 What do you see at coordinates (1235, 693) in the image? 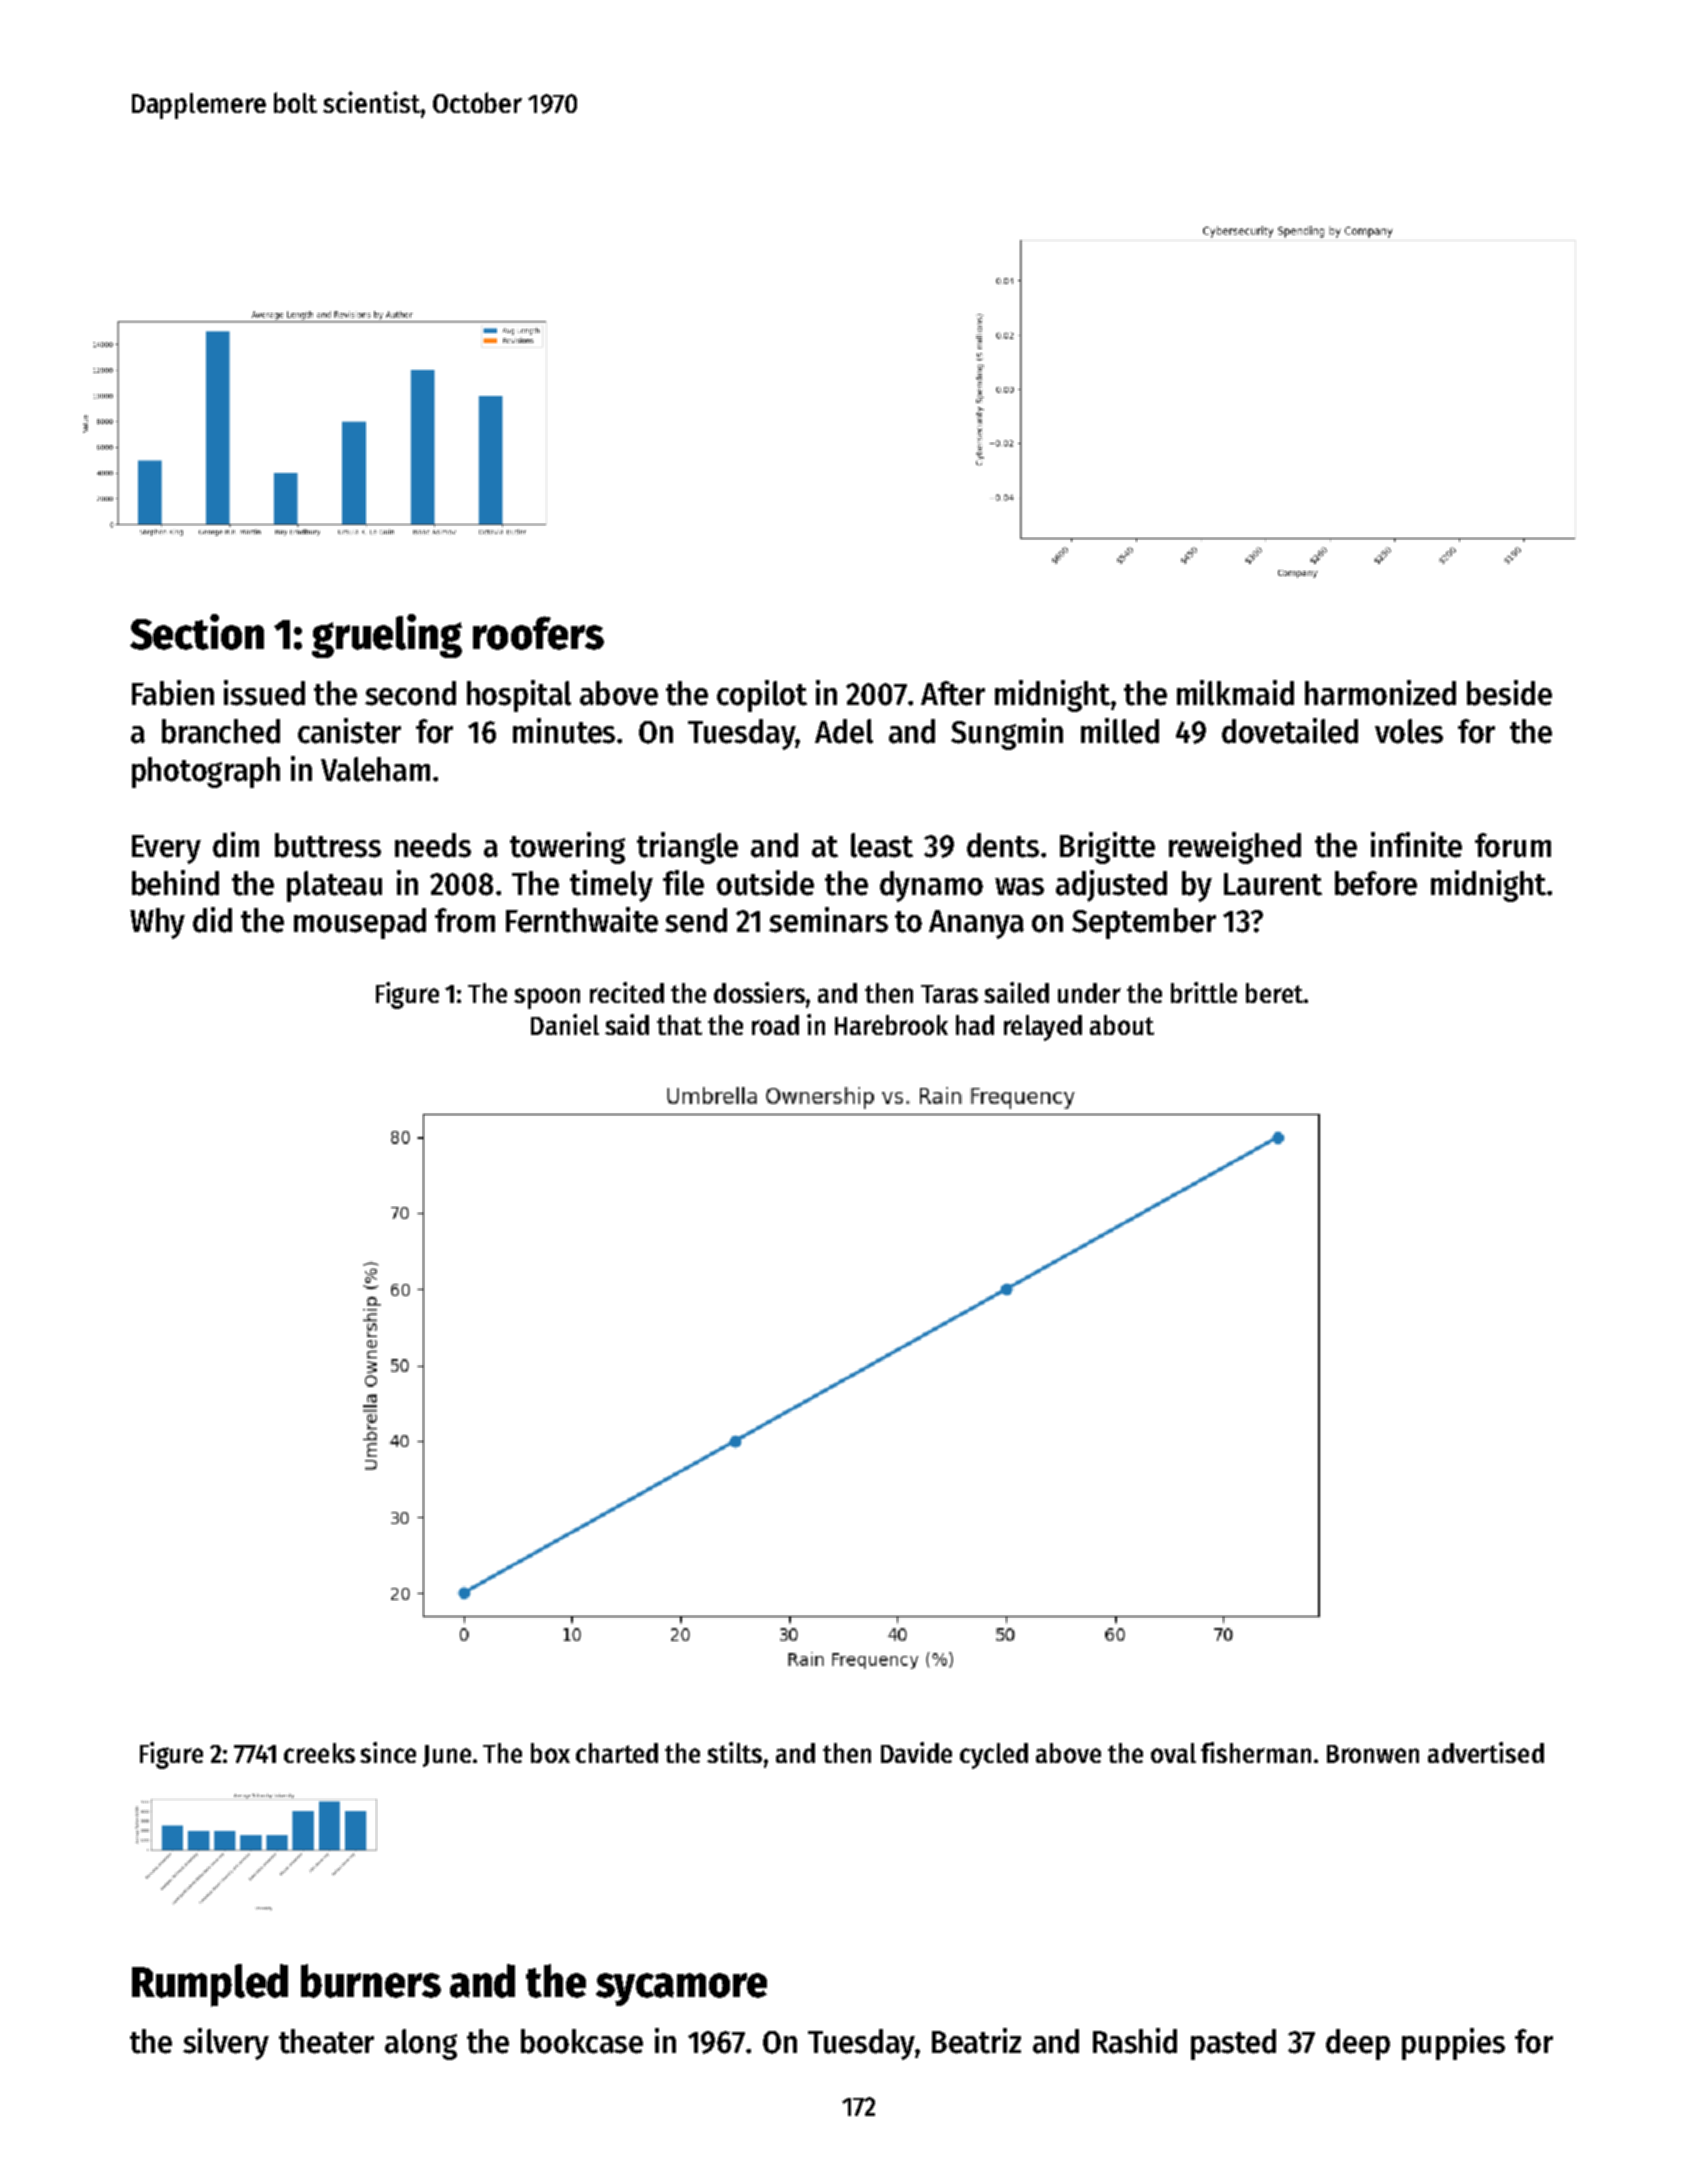
I see `milkmaid` at bounding box center [1235, 693].
